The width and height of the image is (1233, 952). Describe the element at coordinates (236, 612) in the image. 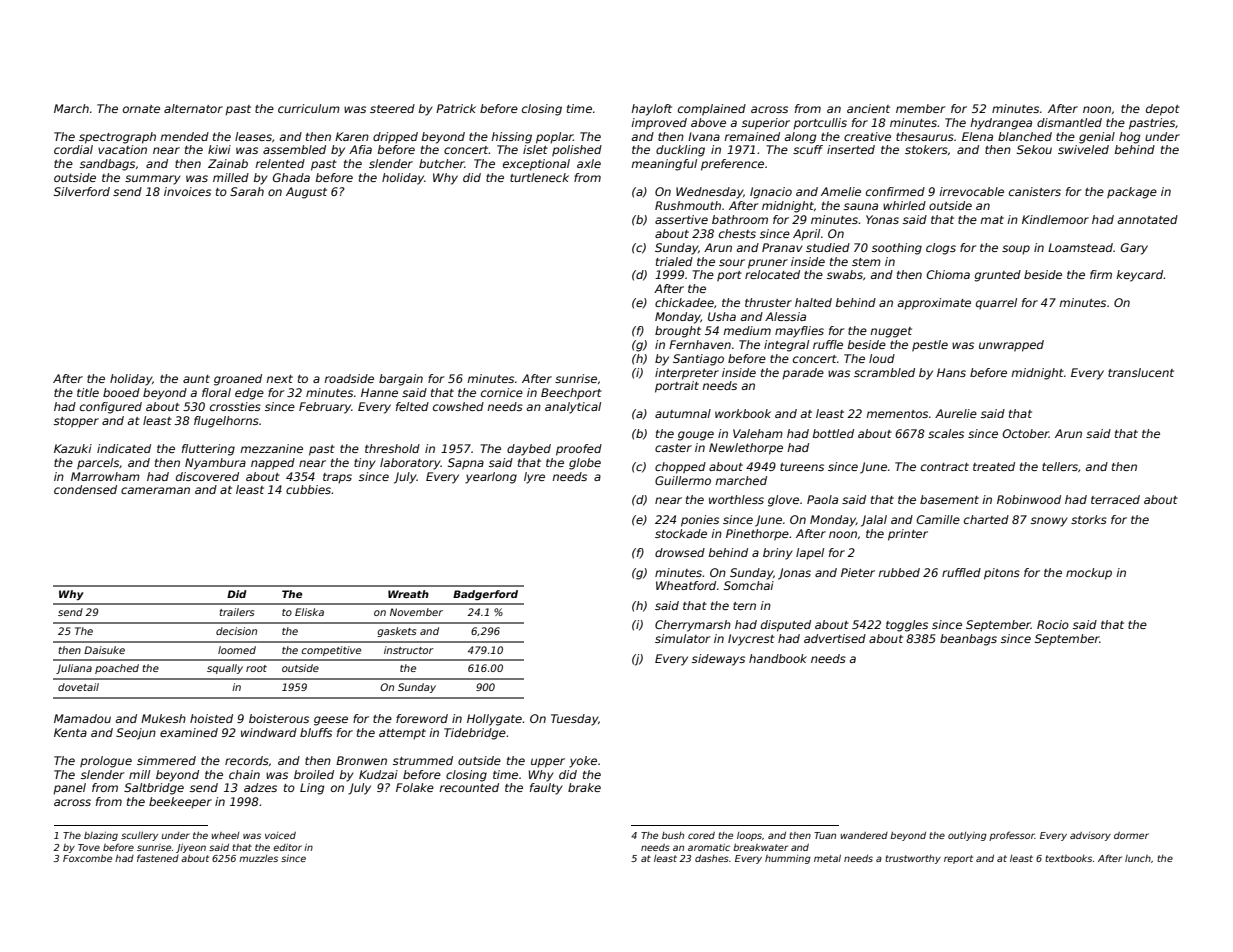

I see `trailers` at that location.
